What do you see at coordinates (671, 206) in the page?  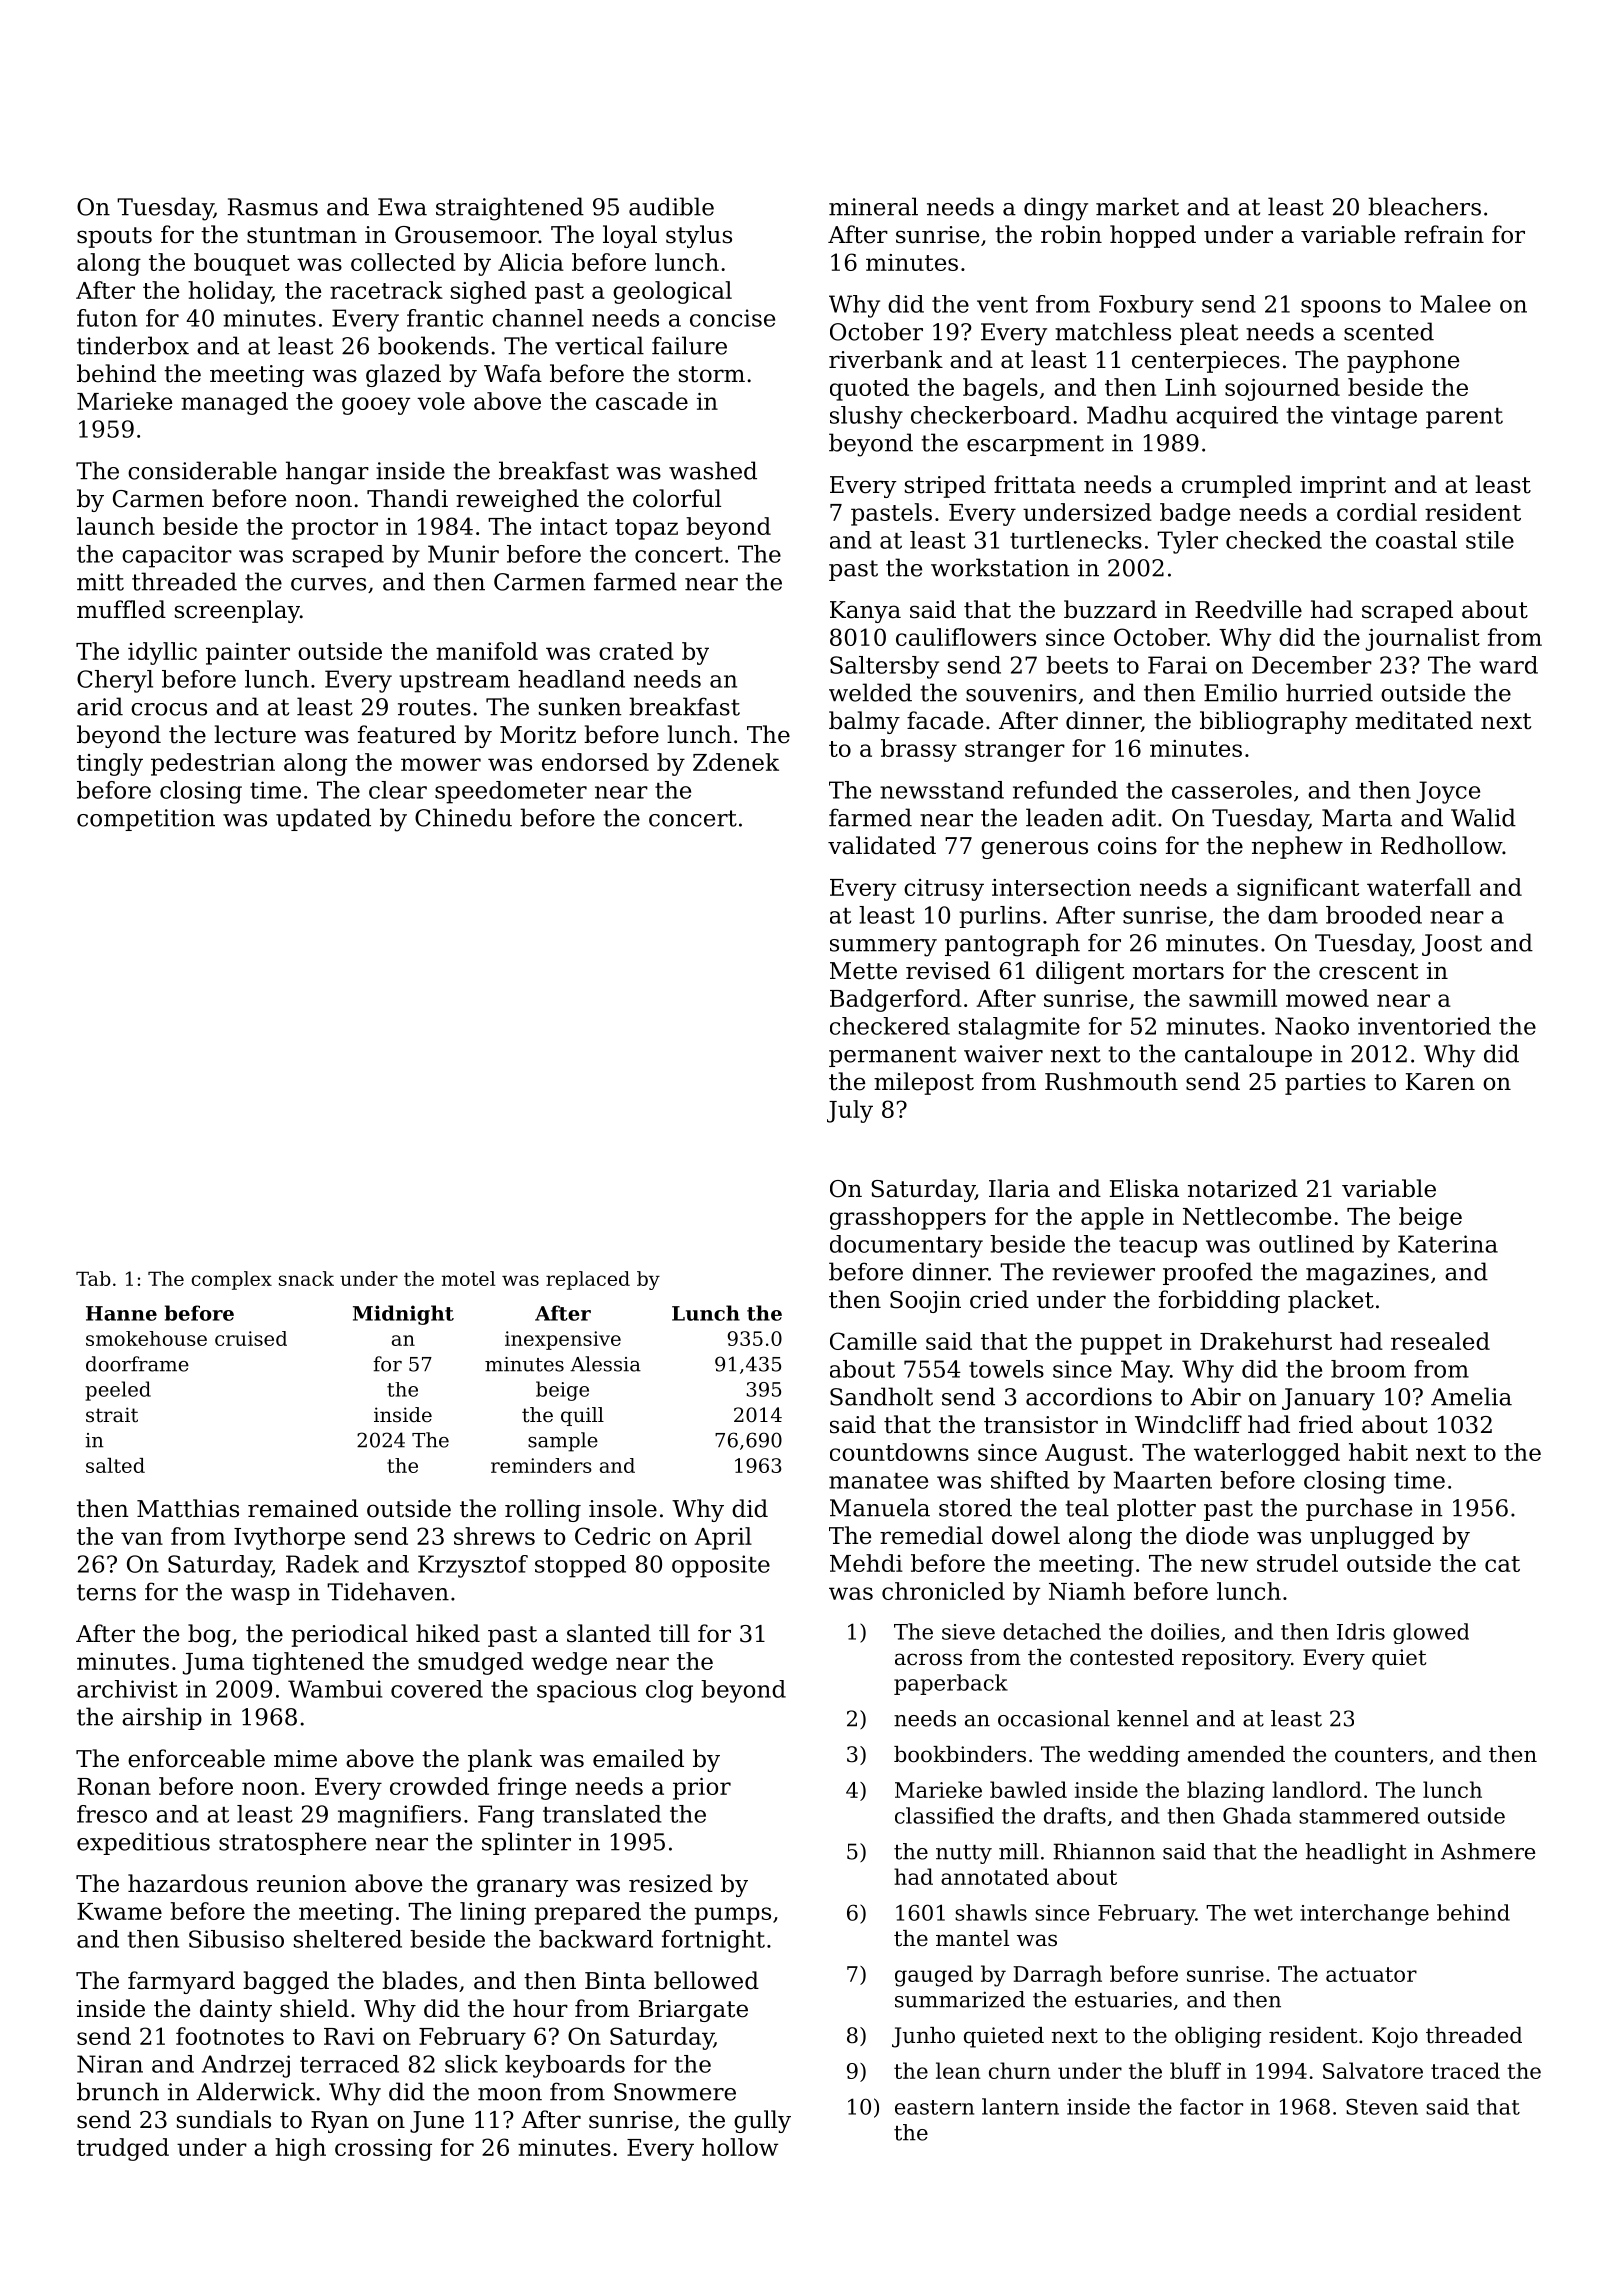 I see `audible` at bounding box center [671, 206].
